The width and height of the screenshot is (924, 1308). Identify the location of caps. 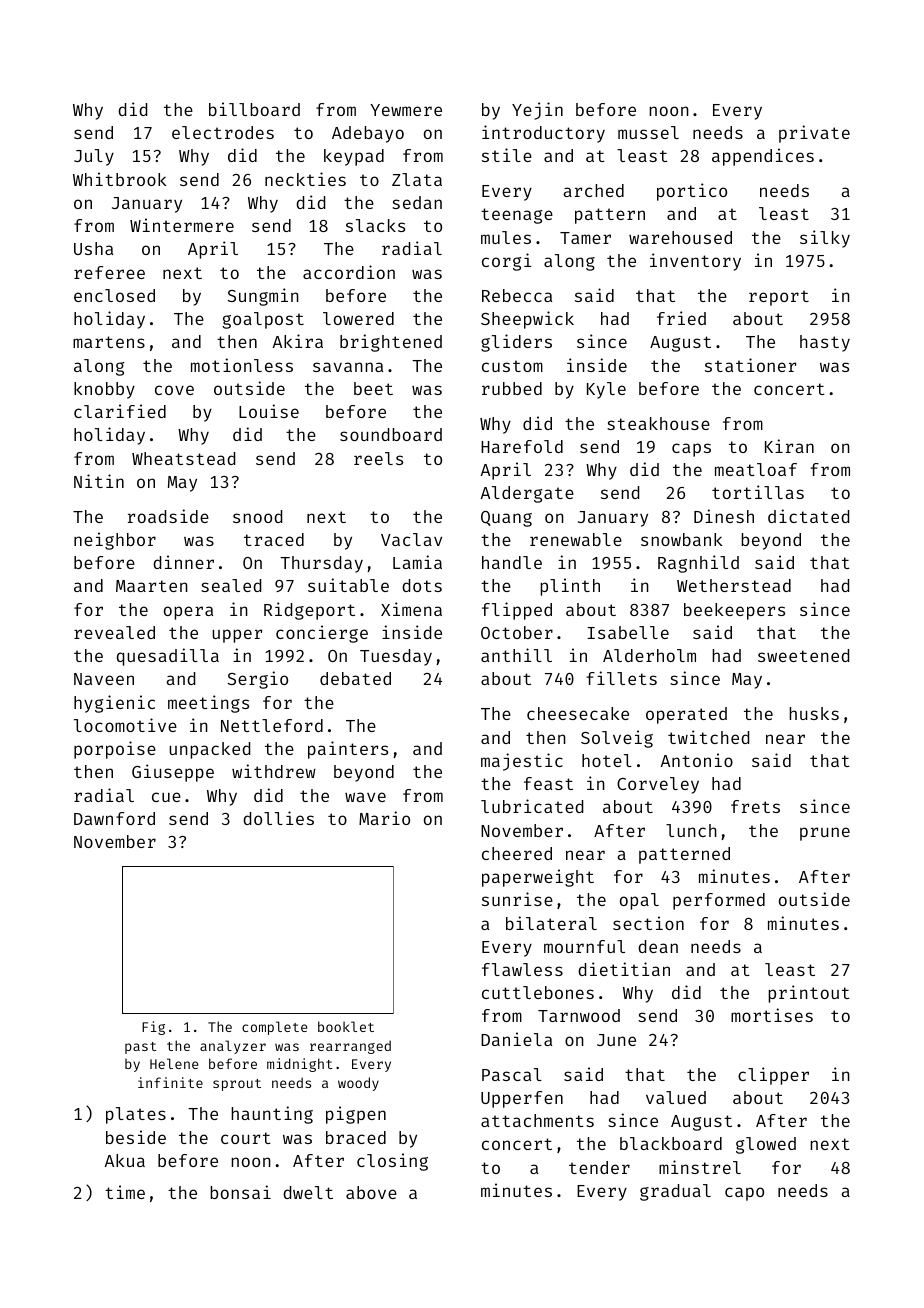
(691, 450).
